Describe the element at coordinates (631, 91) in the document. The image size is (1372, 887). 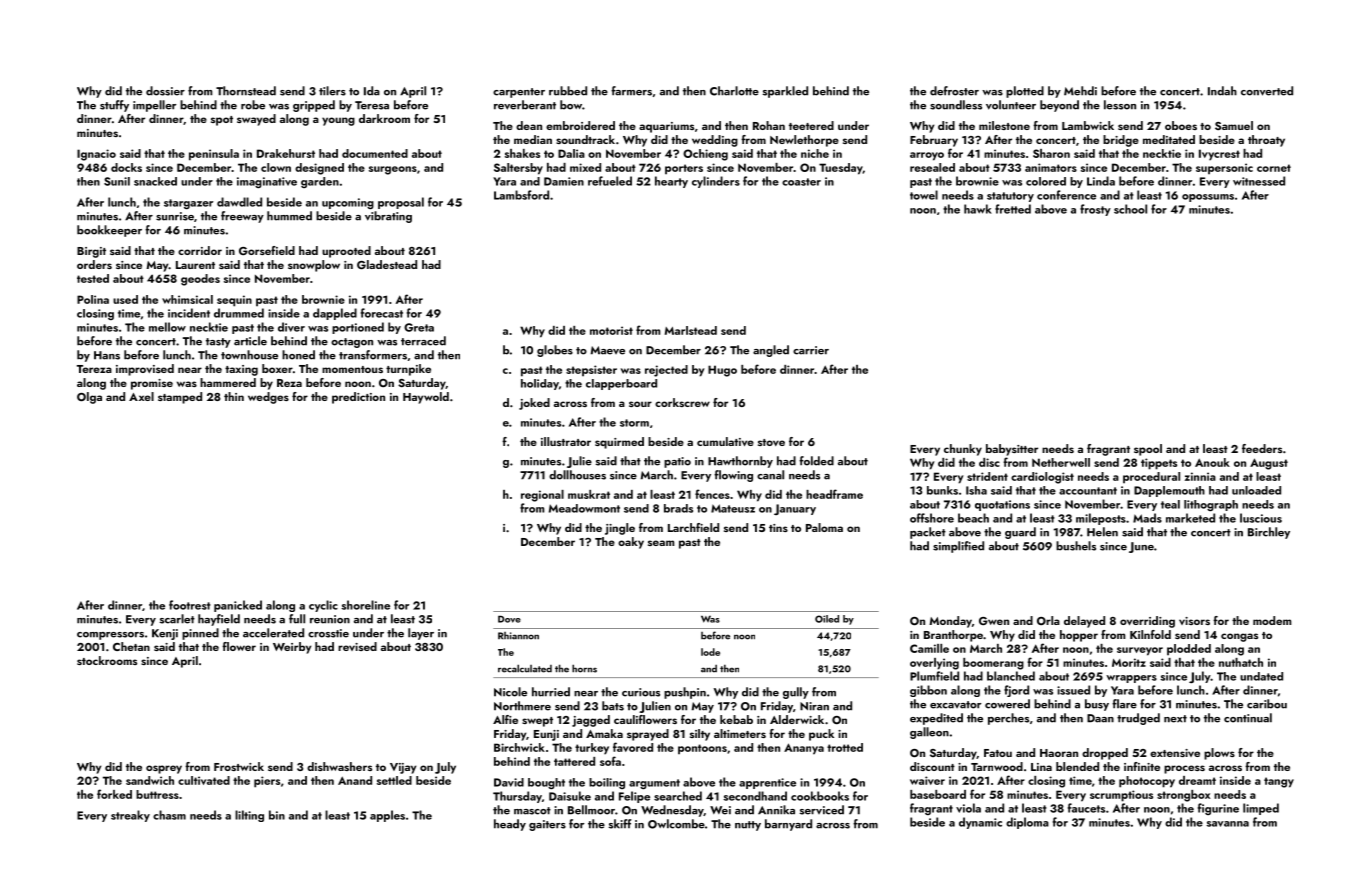
I see `farmers` at that location.
